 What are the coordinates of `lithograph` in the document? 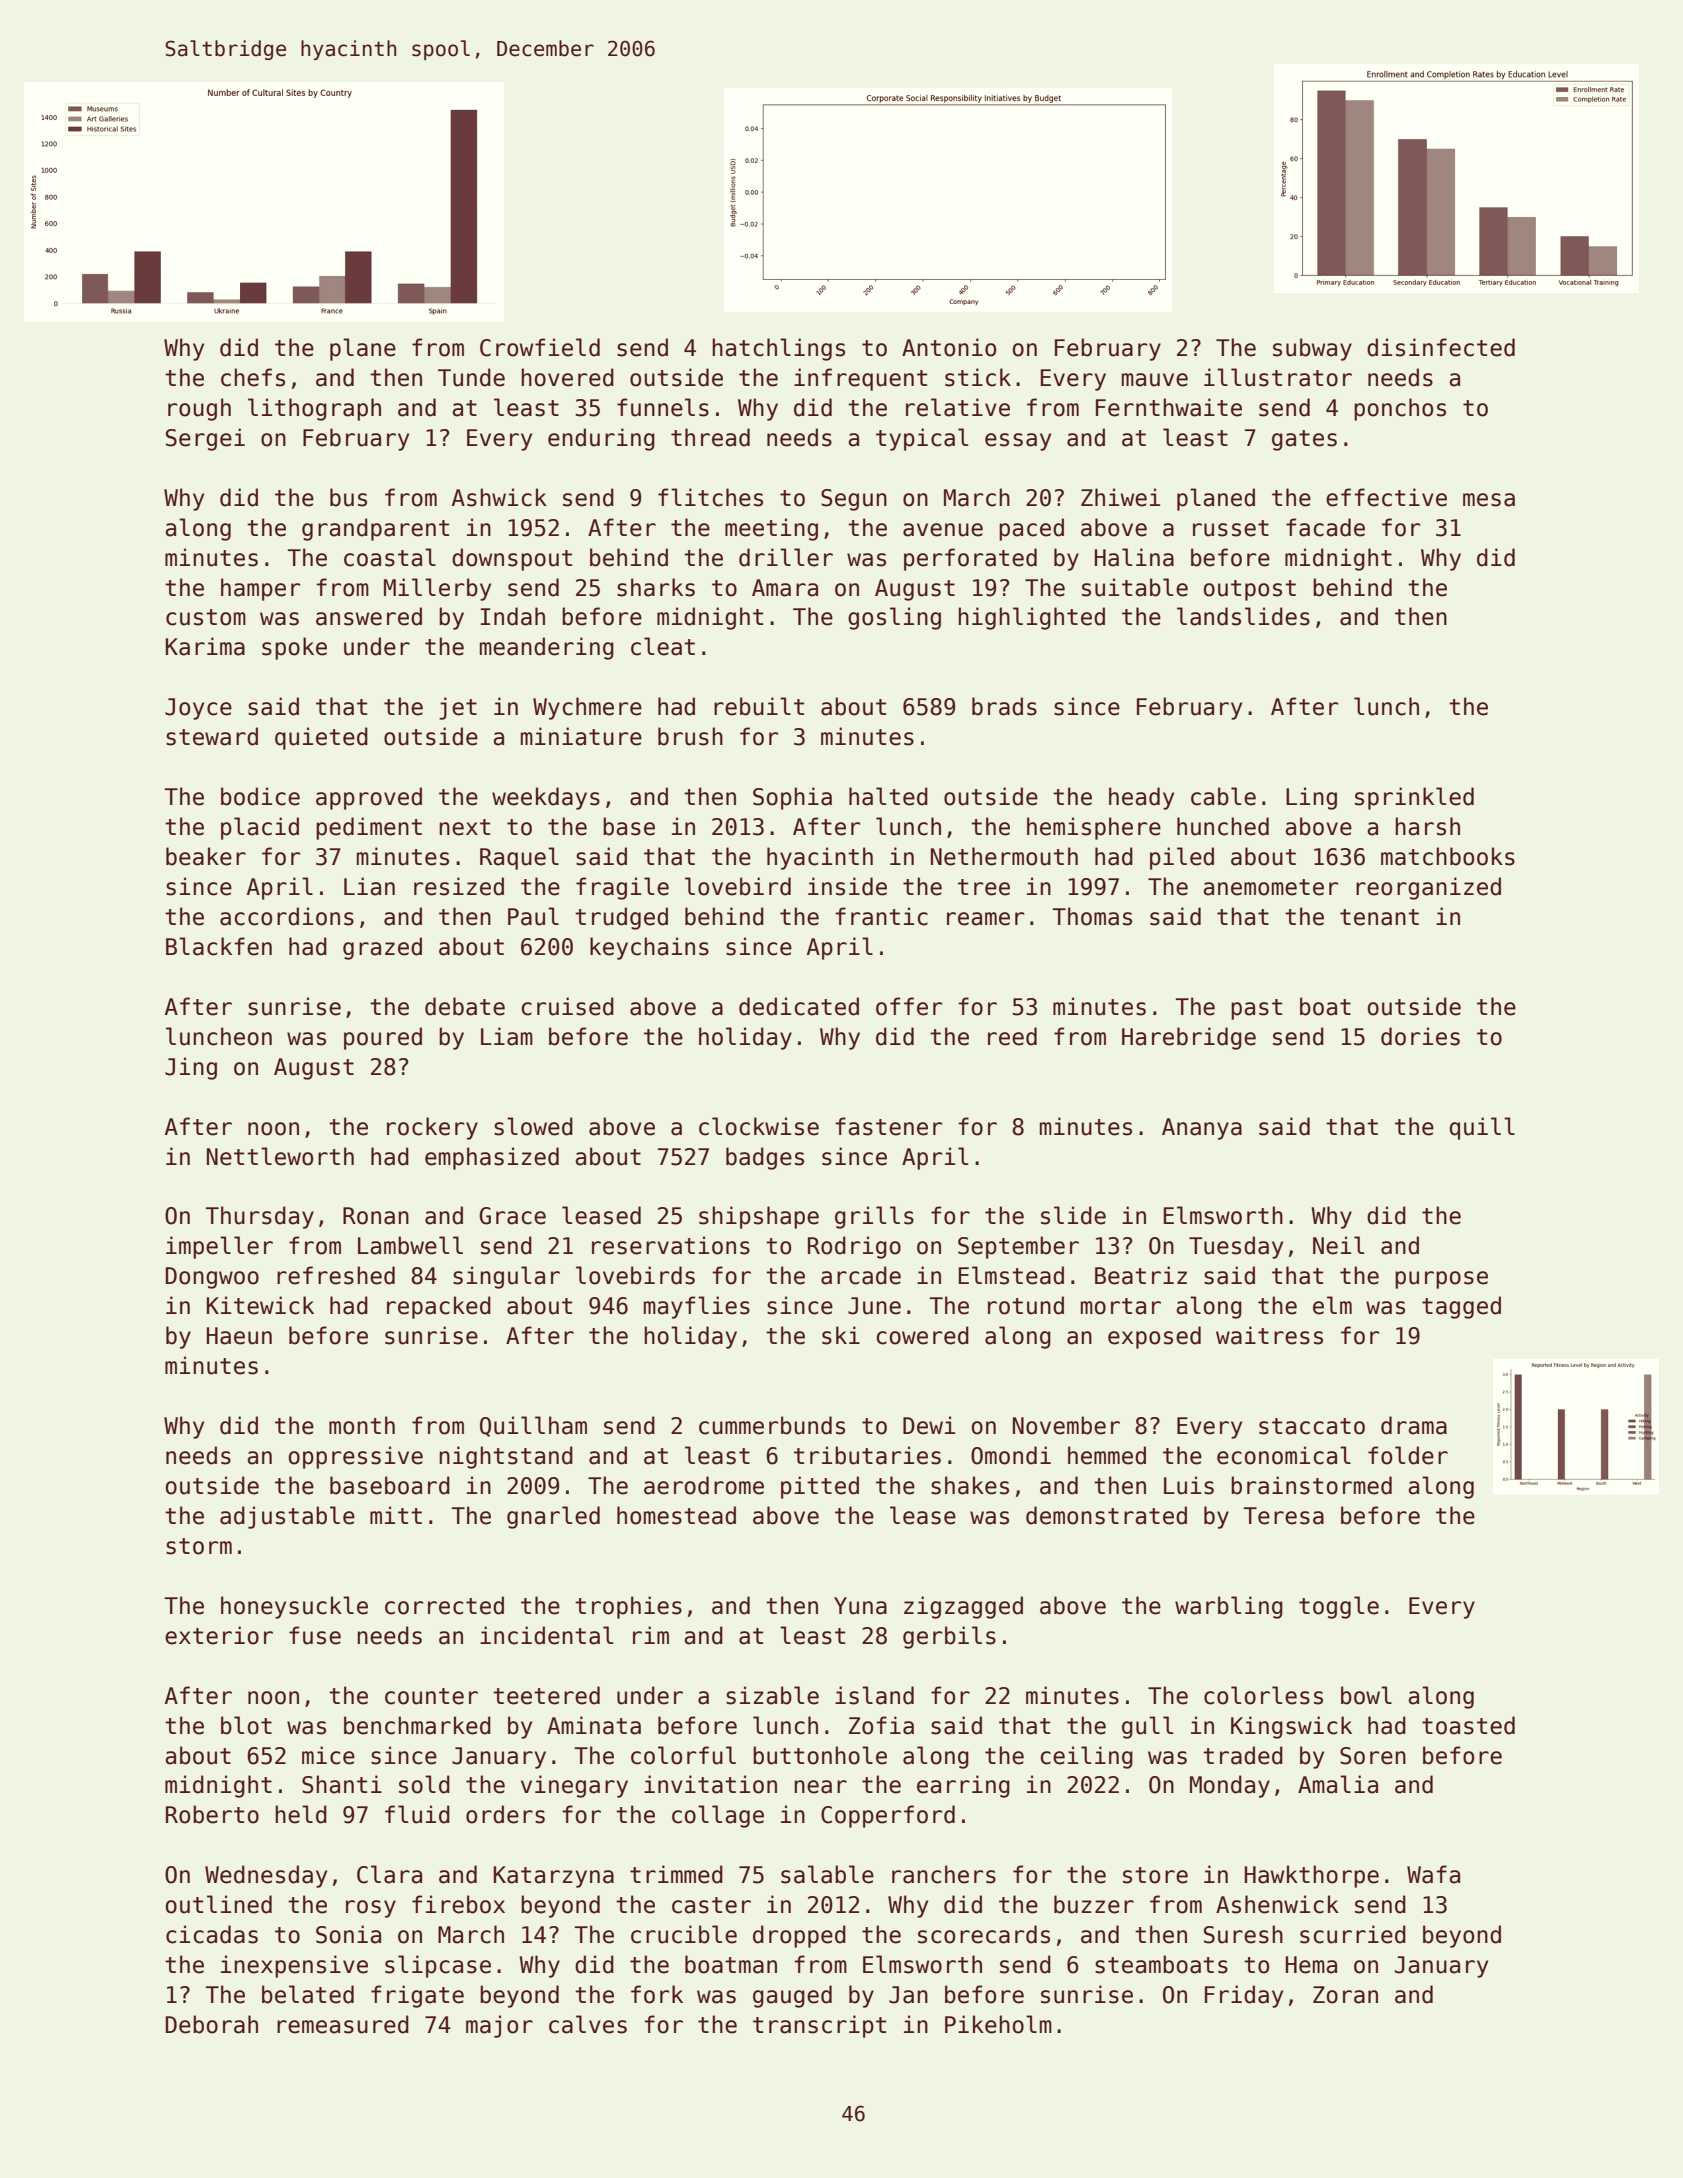 It's located at (314, 409).
